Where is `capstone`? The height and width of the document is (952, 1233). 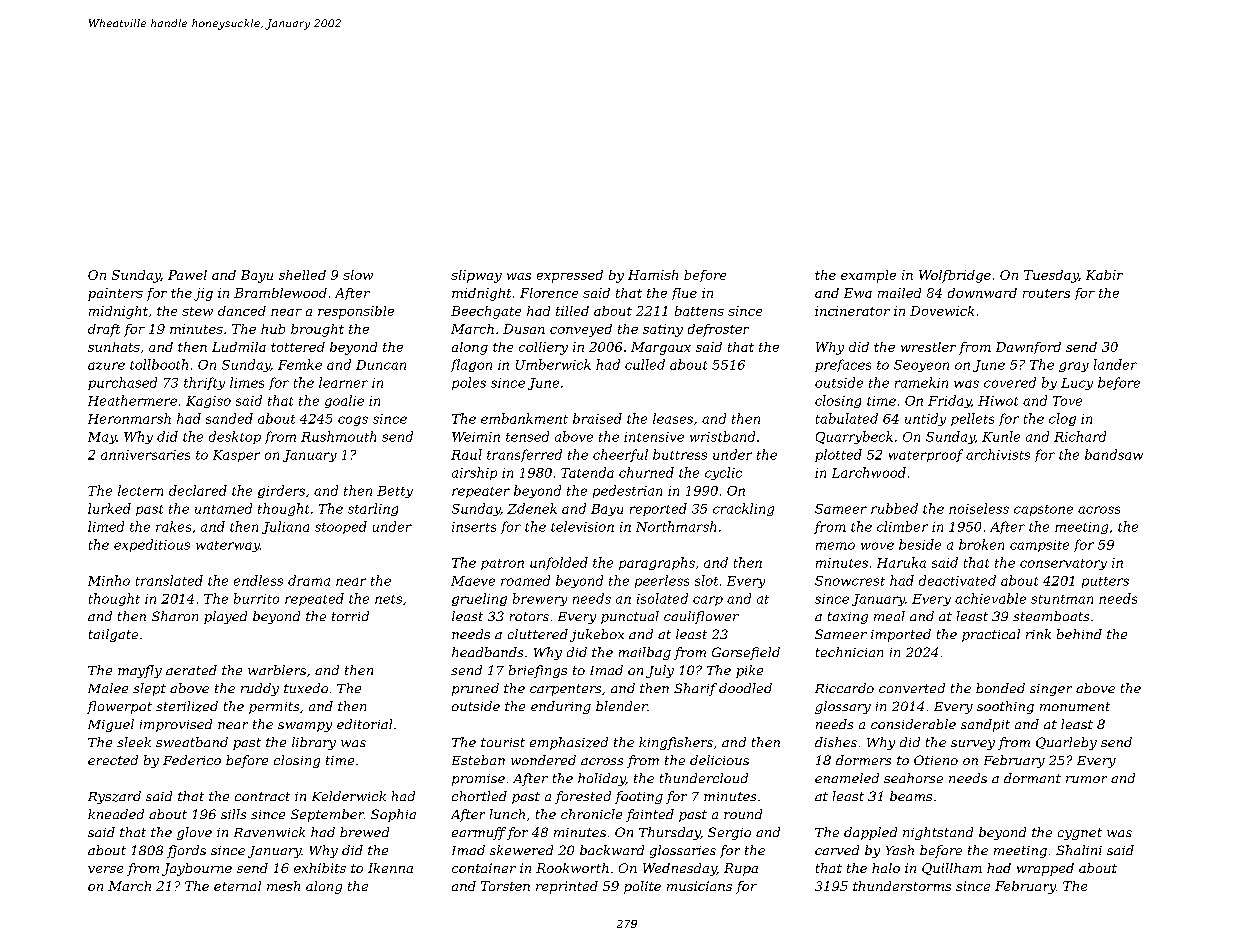
capstone is located at coordinates (1043, 510).
